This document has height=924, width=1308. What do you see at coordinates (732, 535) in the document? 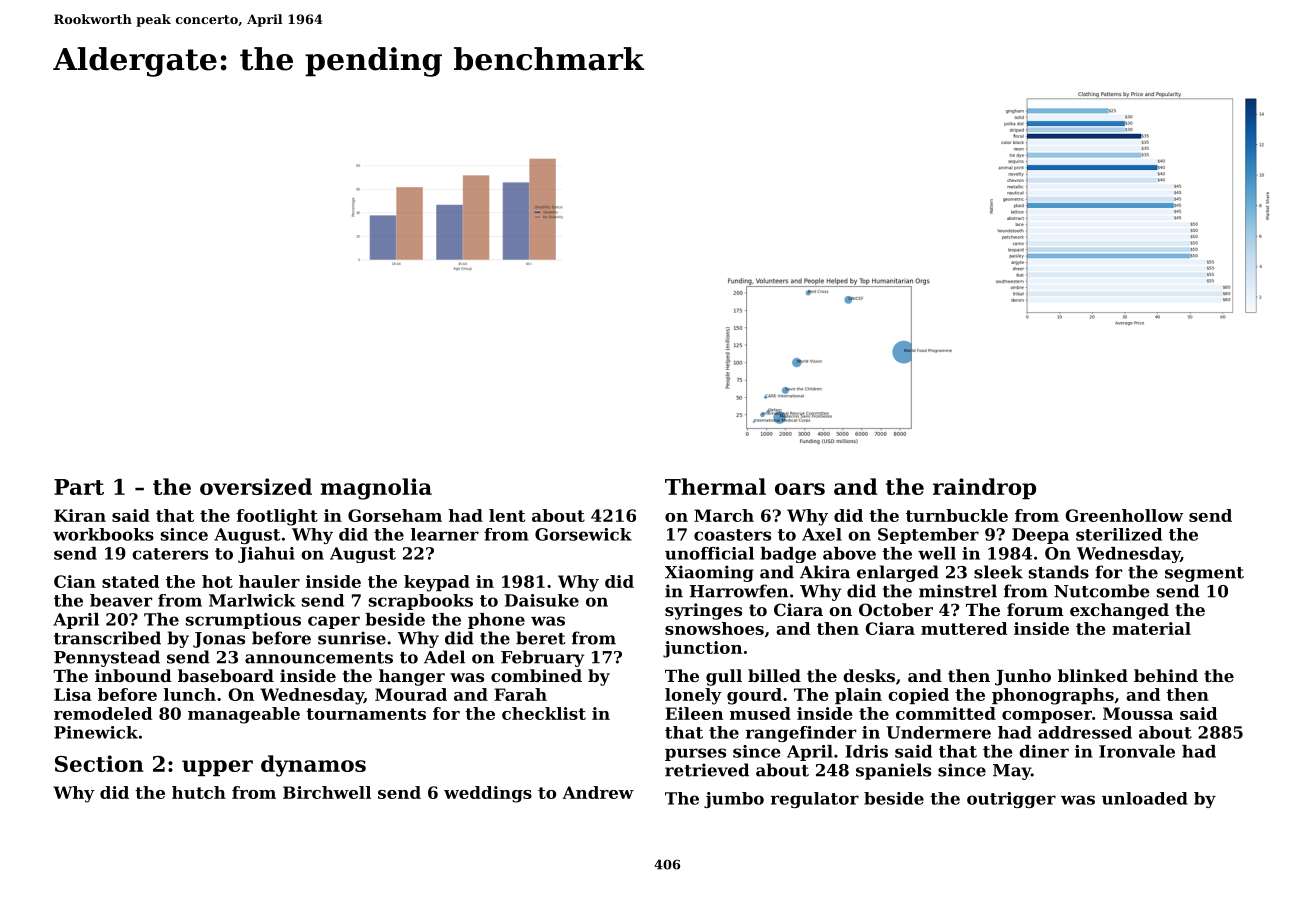
I see `coasters` at bounding box center [732, 535].
